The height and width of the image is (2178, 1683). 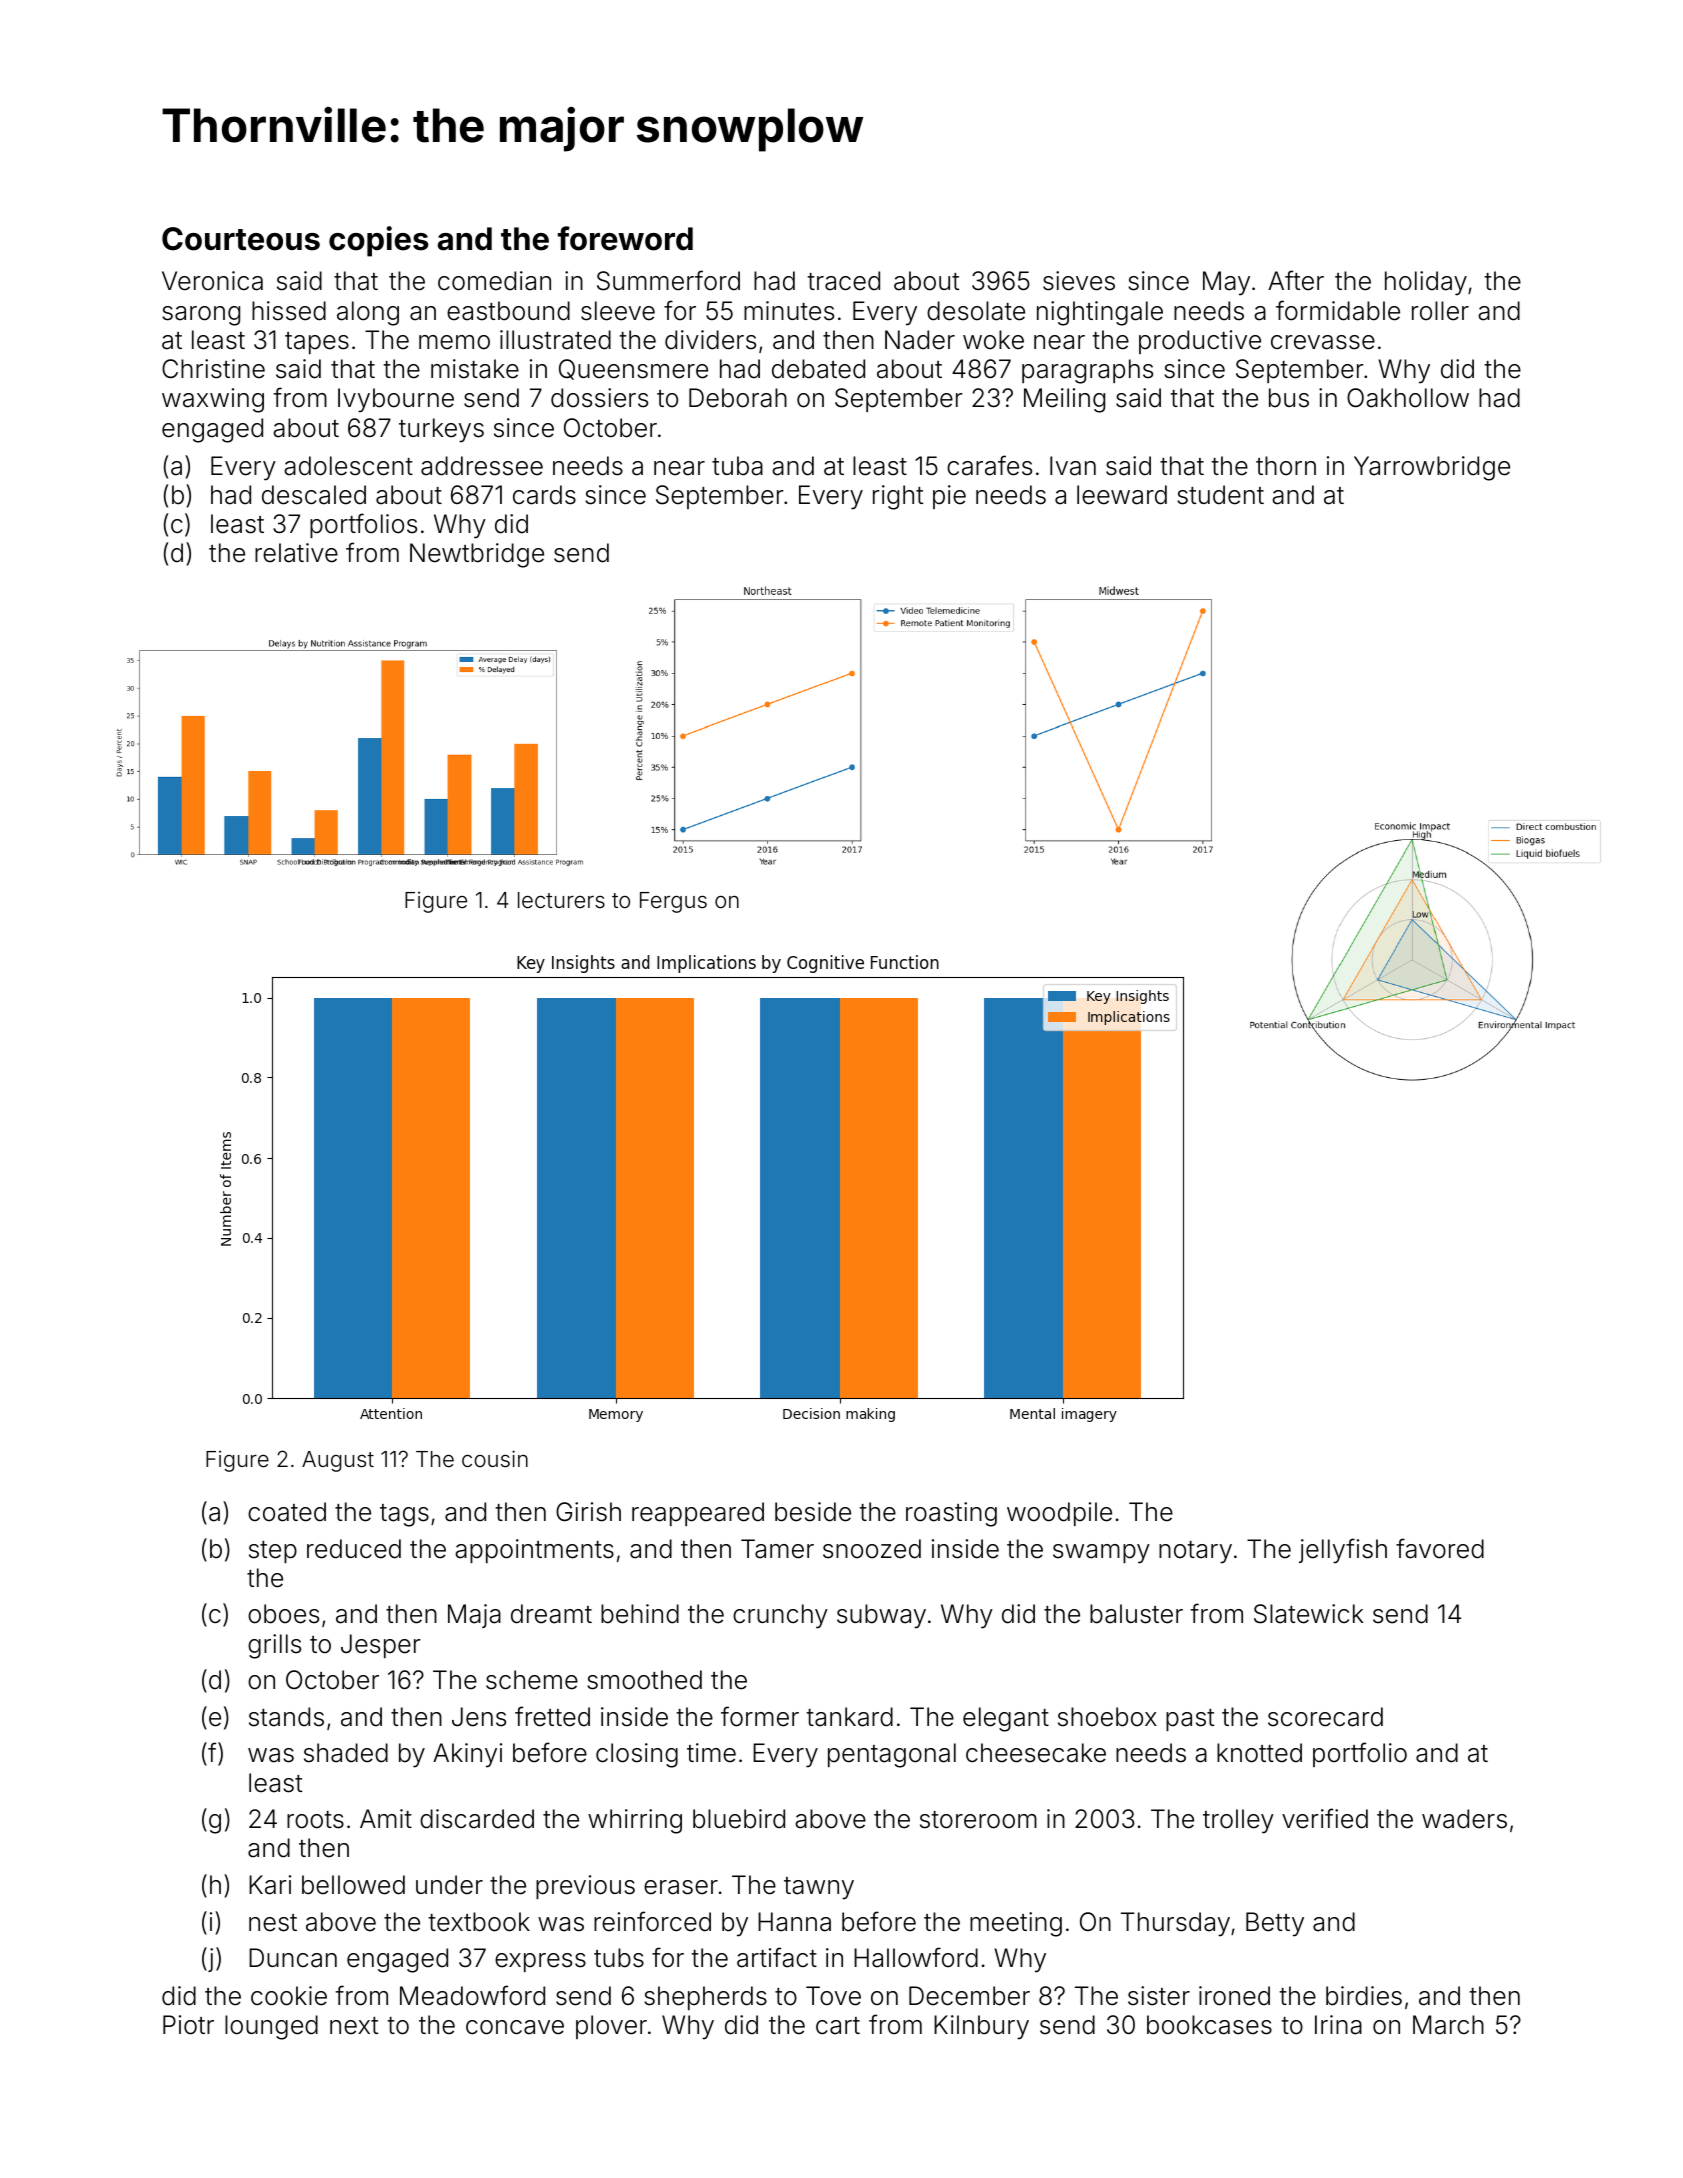 What do you see at coordinates (1059, 1514) in the image?
I see `woodpile` at bounding box center [1059, 1514].
